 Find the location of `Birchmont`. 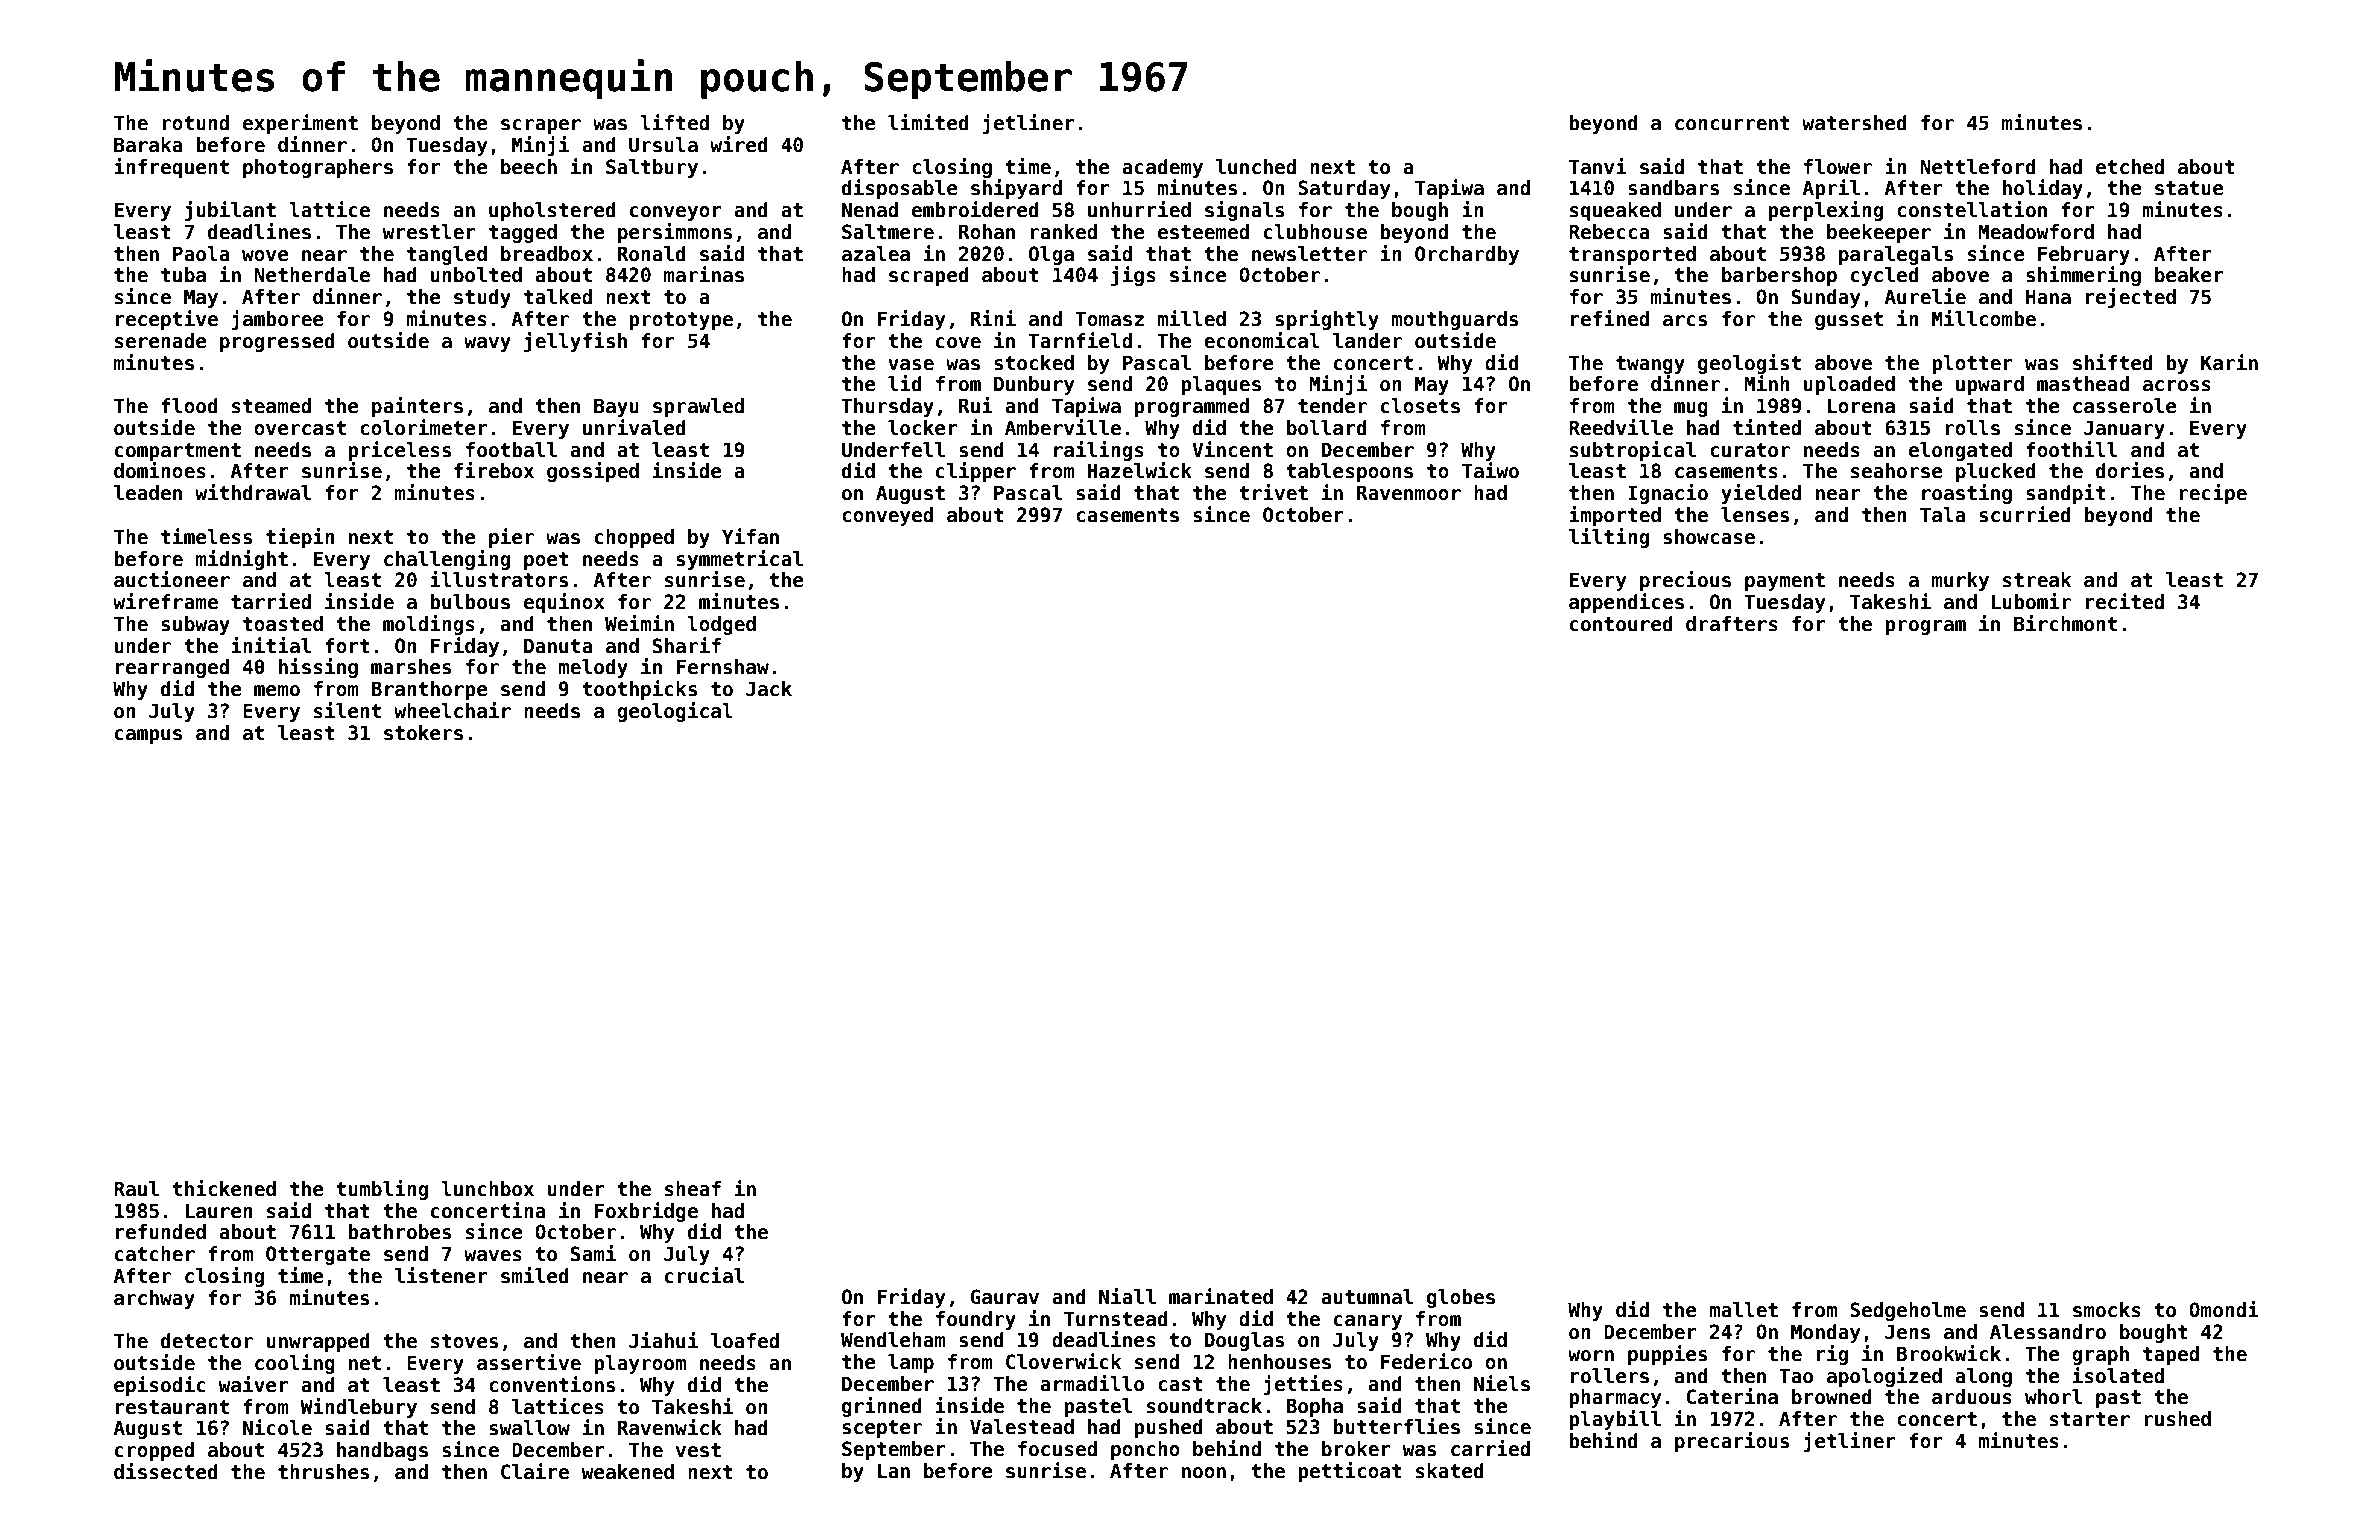

Birchmont is located at coordinates (2065, 623).
